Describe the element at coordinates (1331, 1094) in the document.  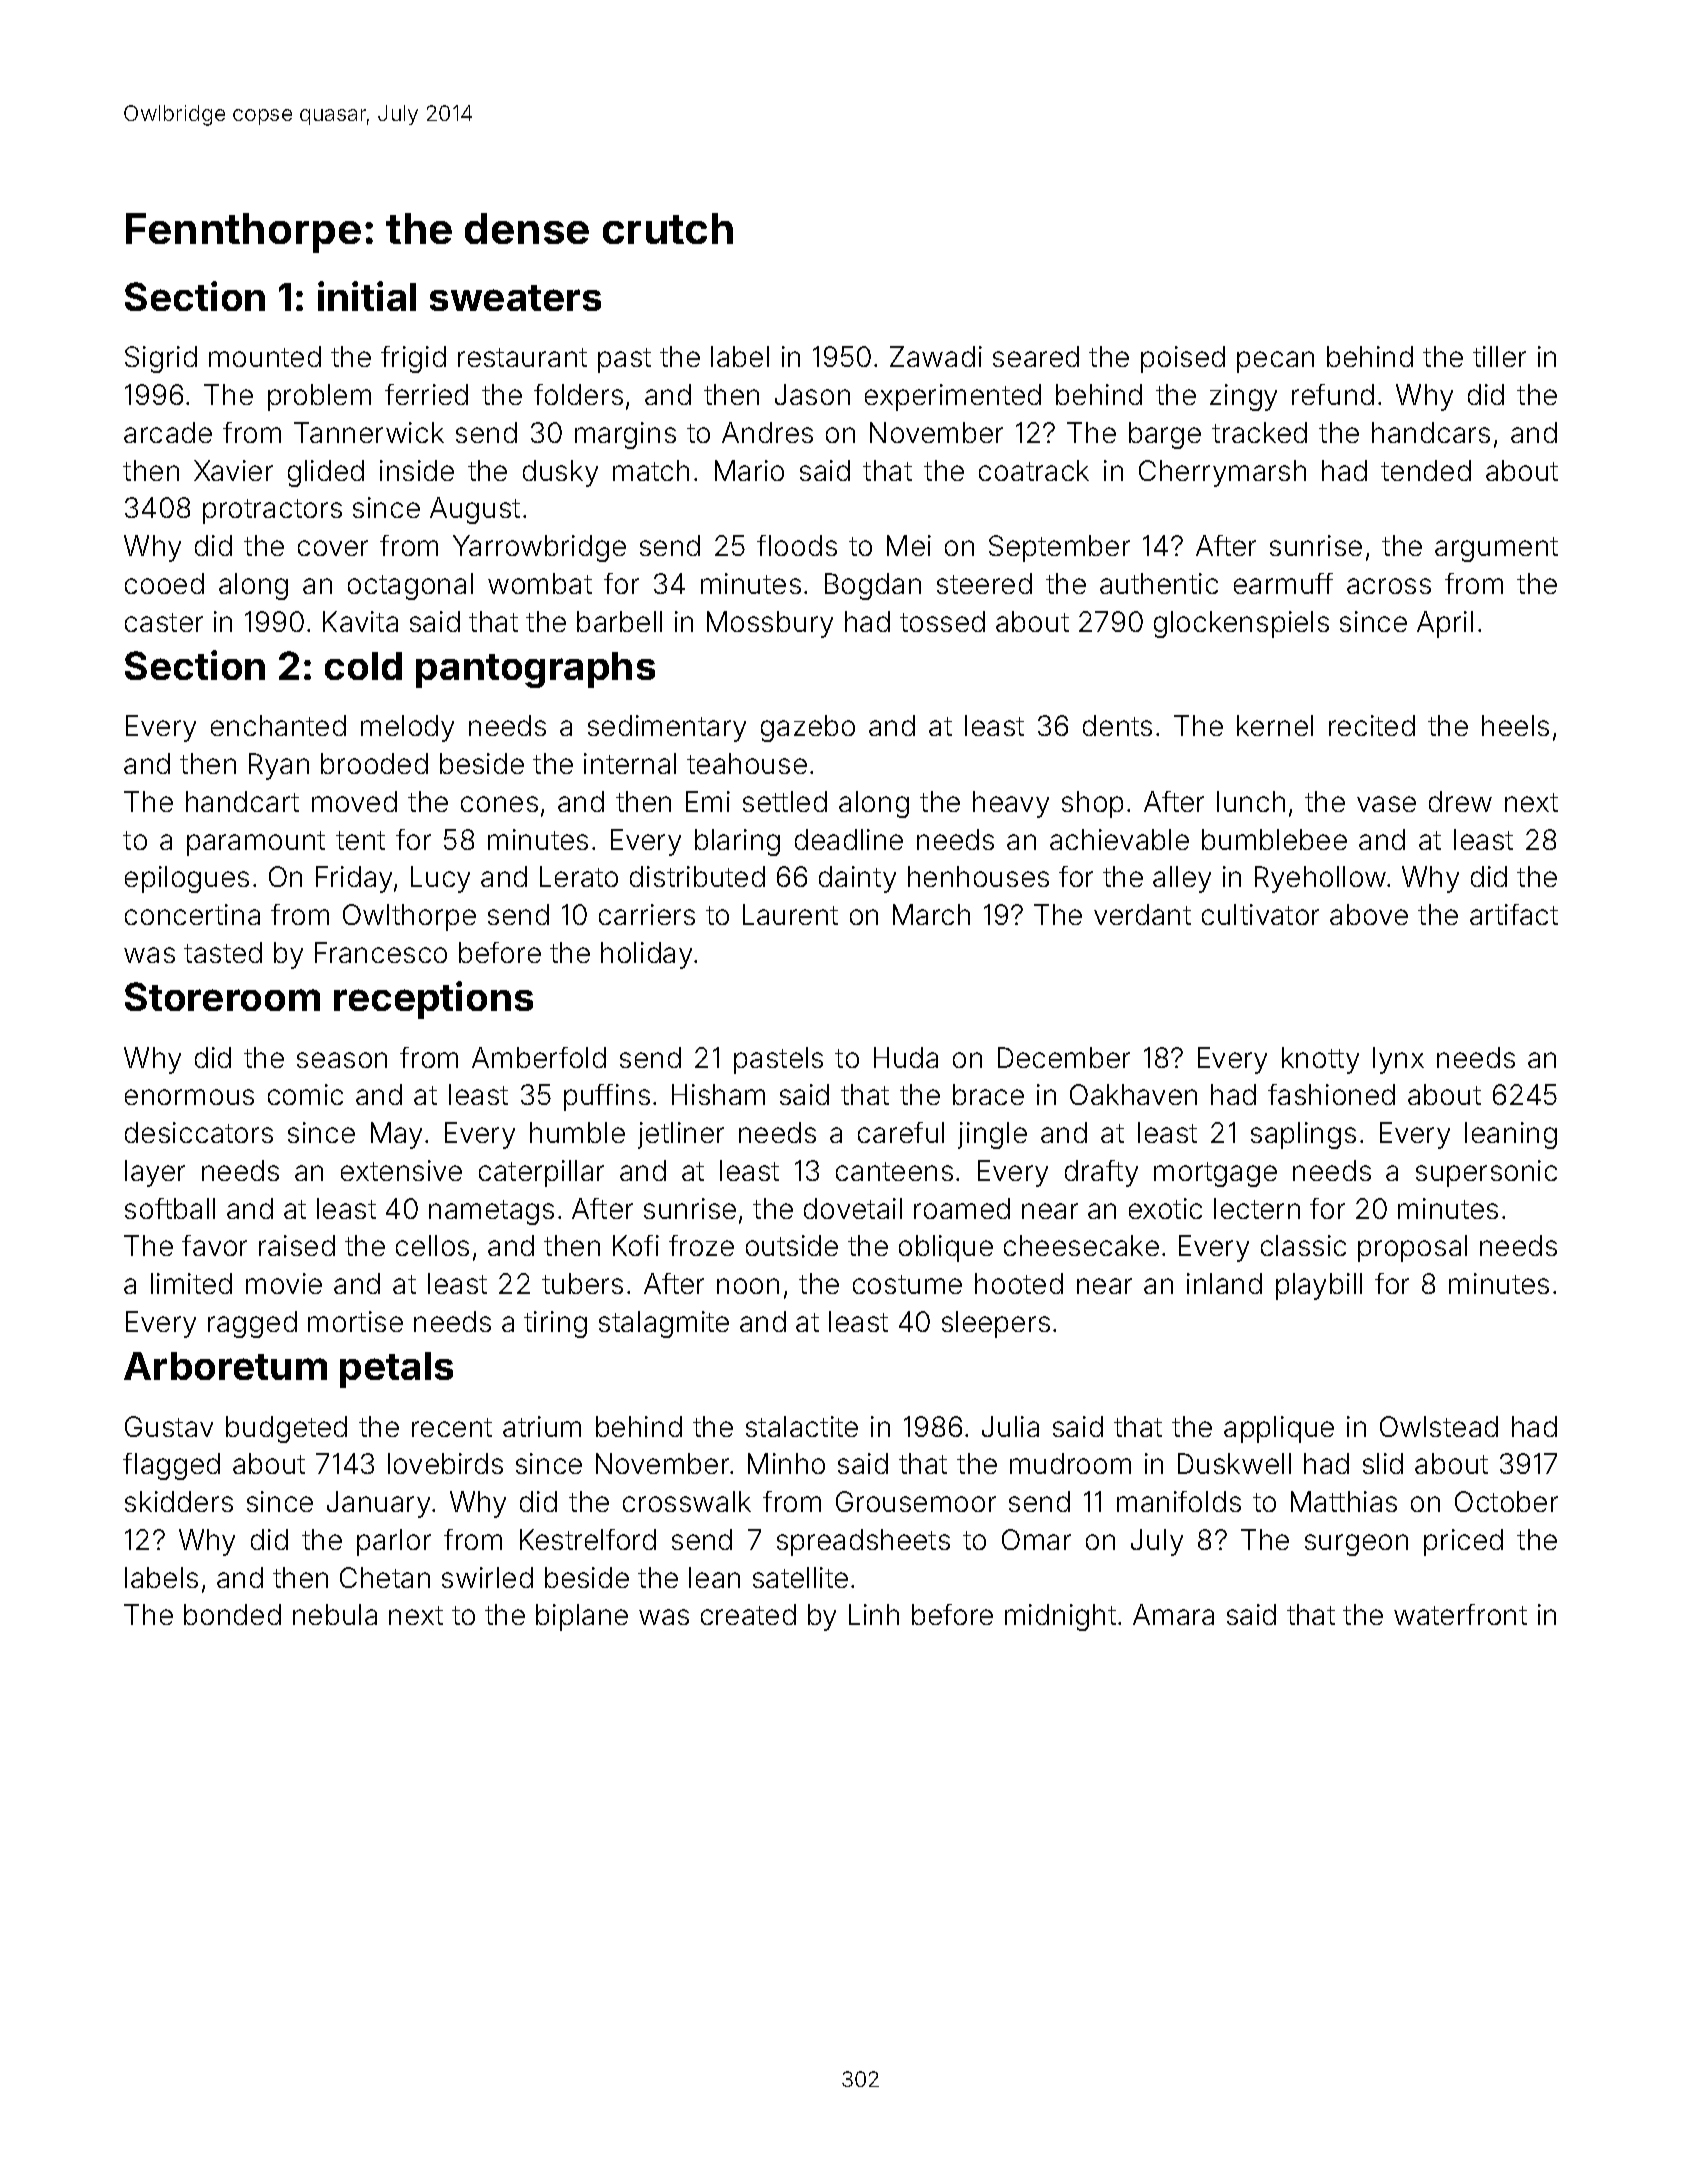
I see `fashioned` at that location.
